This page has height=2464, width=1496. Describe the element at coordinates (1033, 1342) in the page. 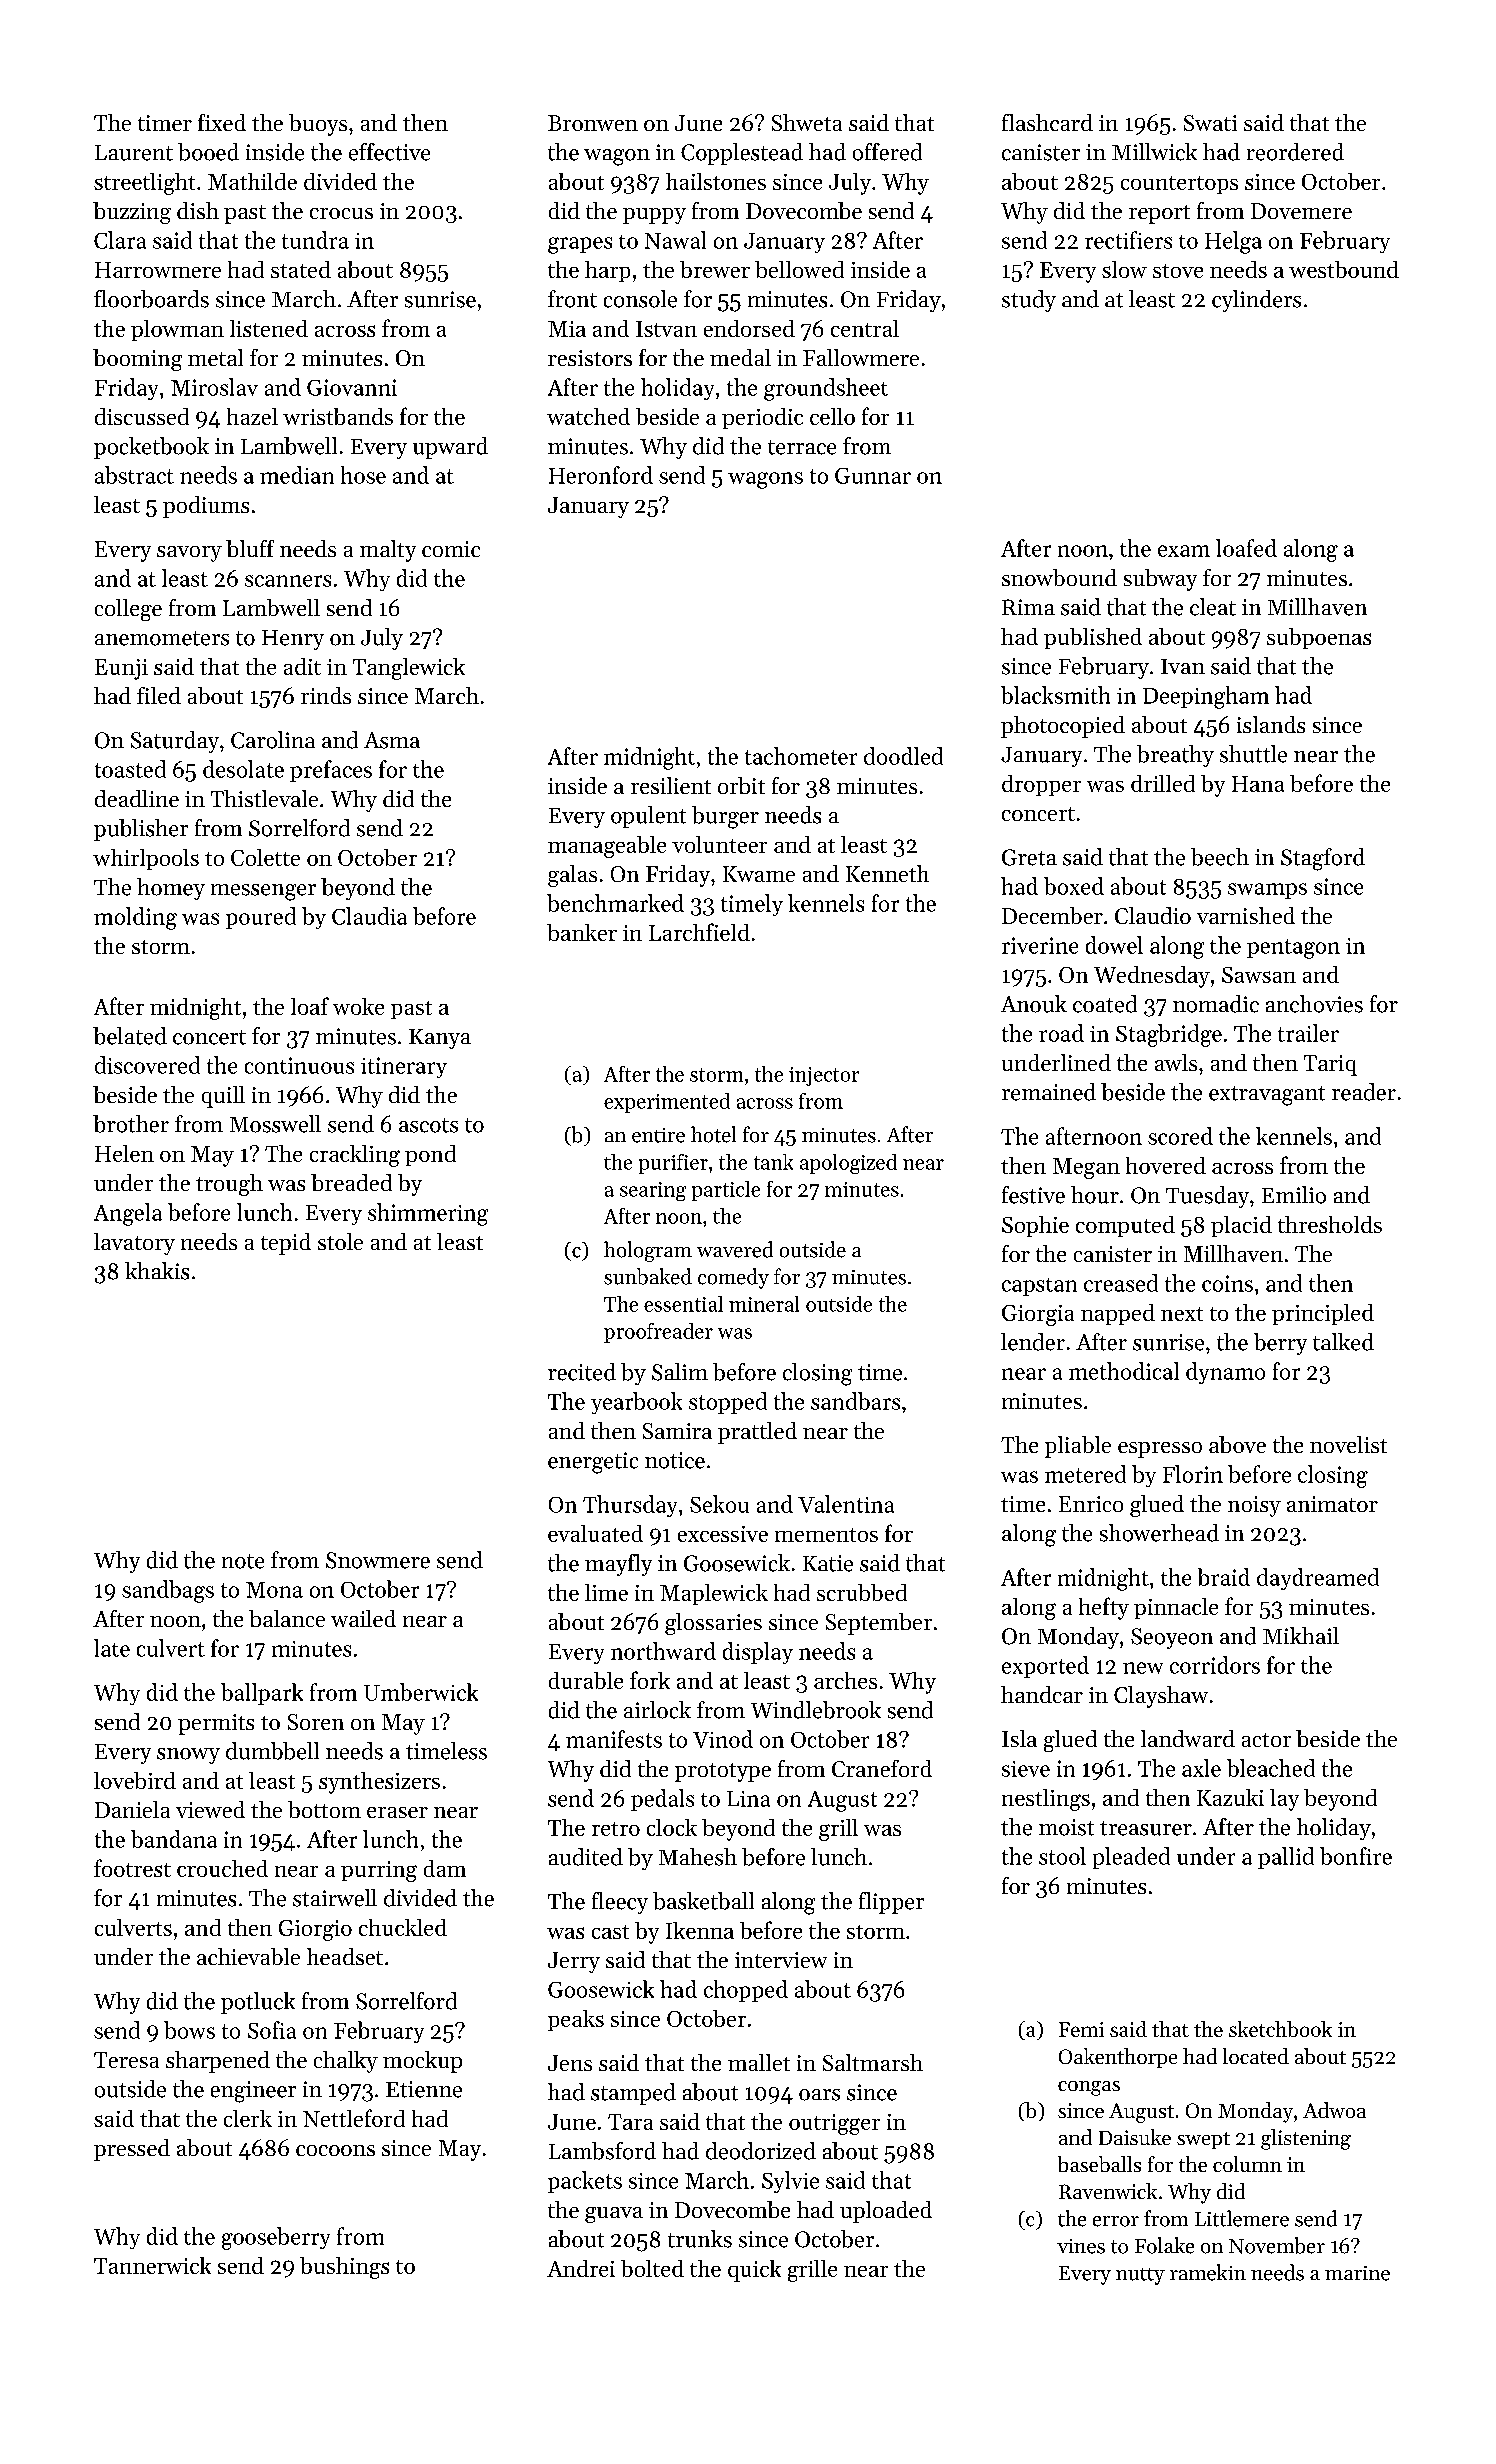

I see `lender` at that location.
